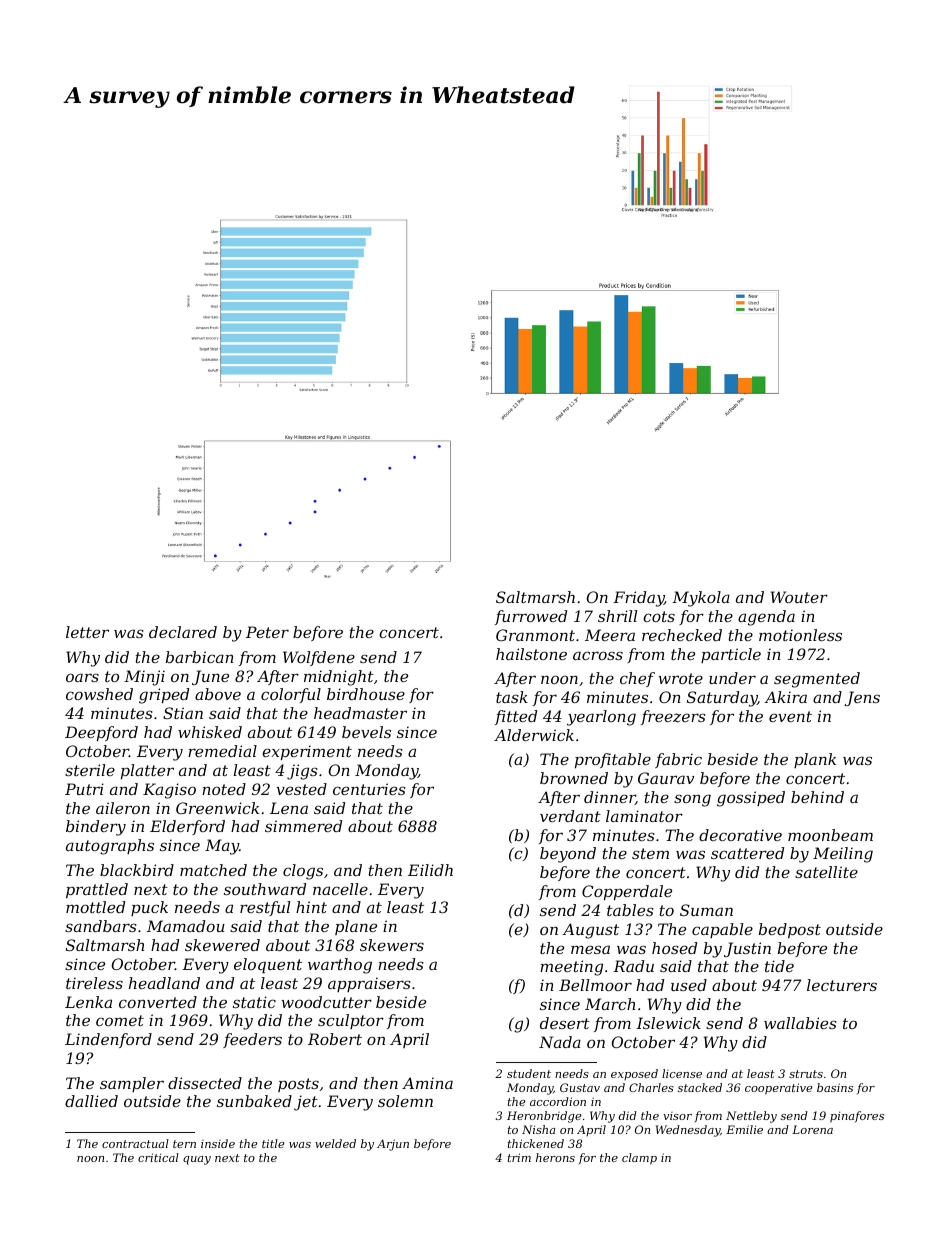  Describe the element at coordinates (87, 632) in the screenshot. I see `letter` at that location.
